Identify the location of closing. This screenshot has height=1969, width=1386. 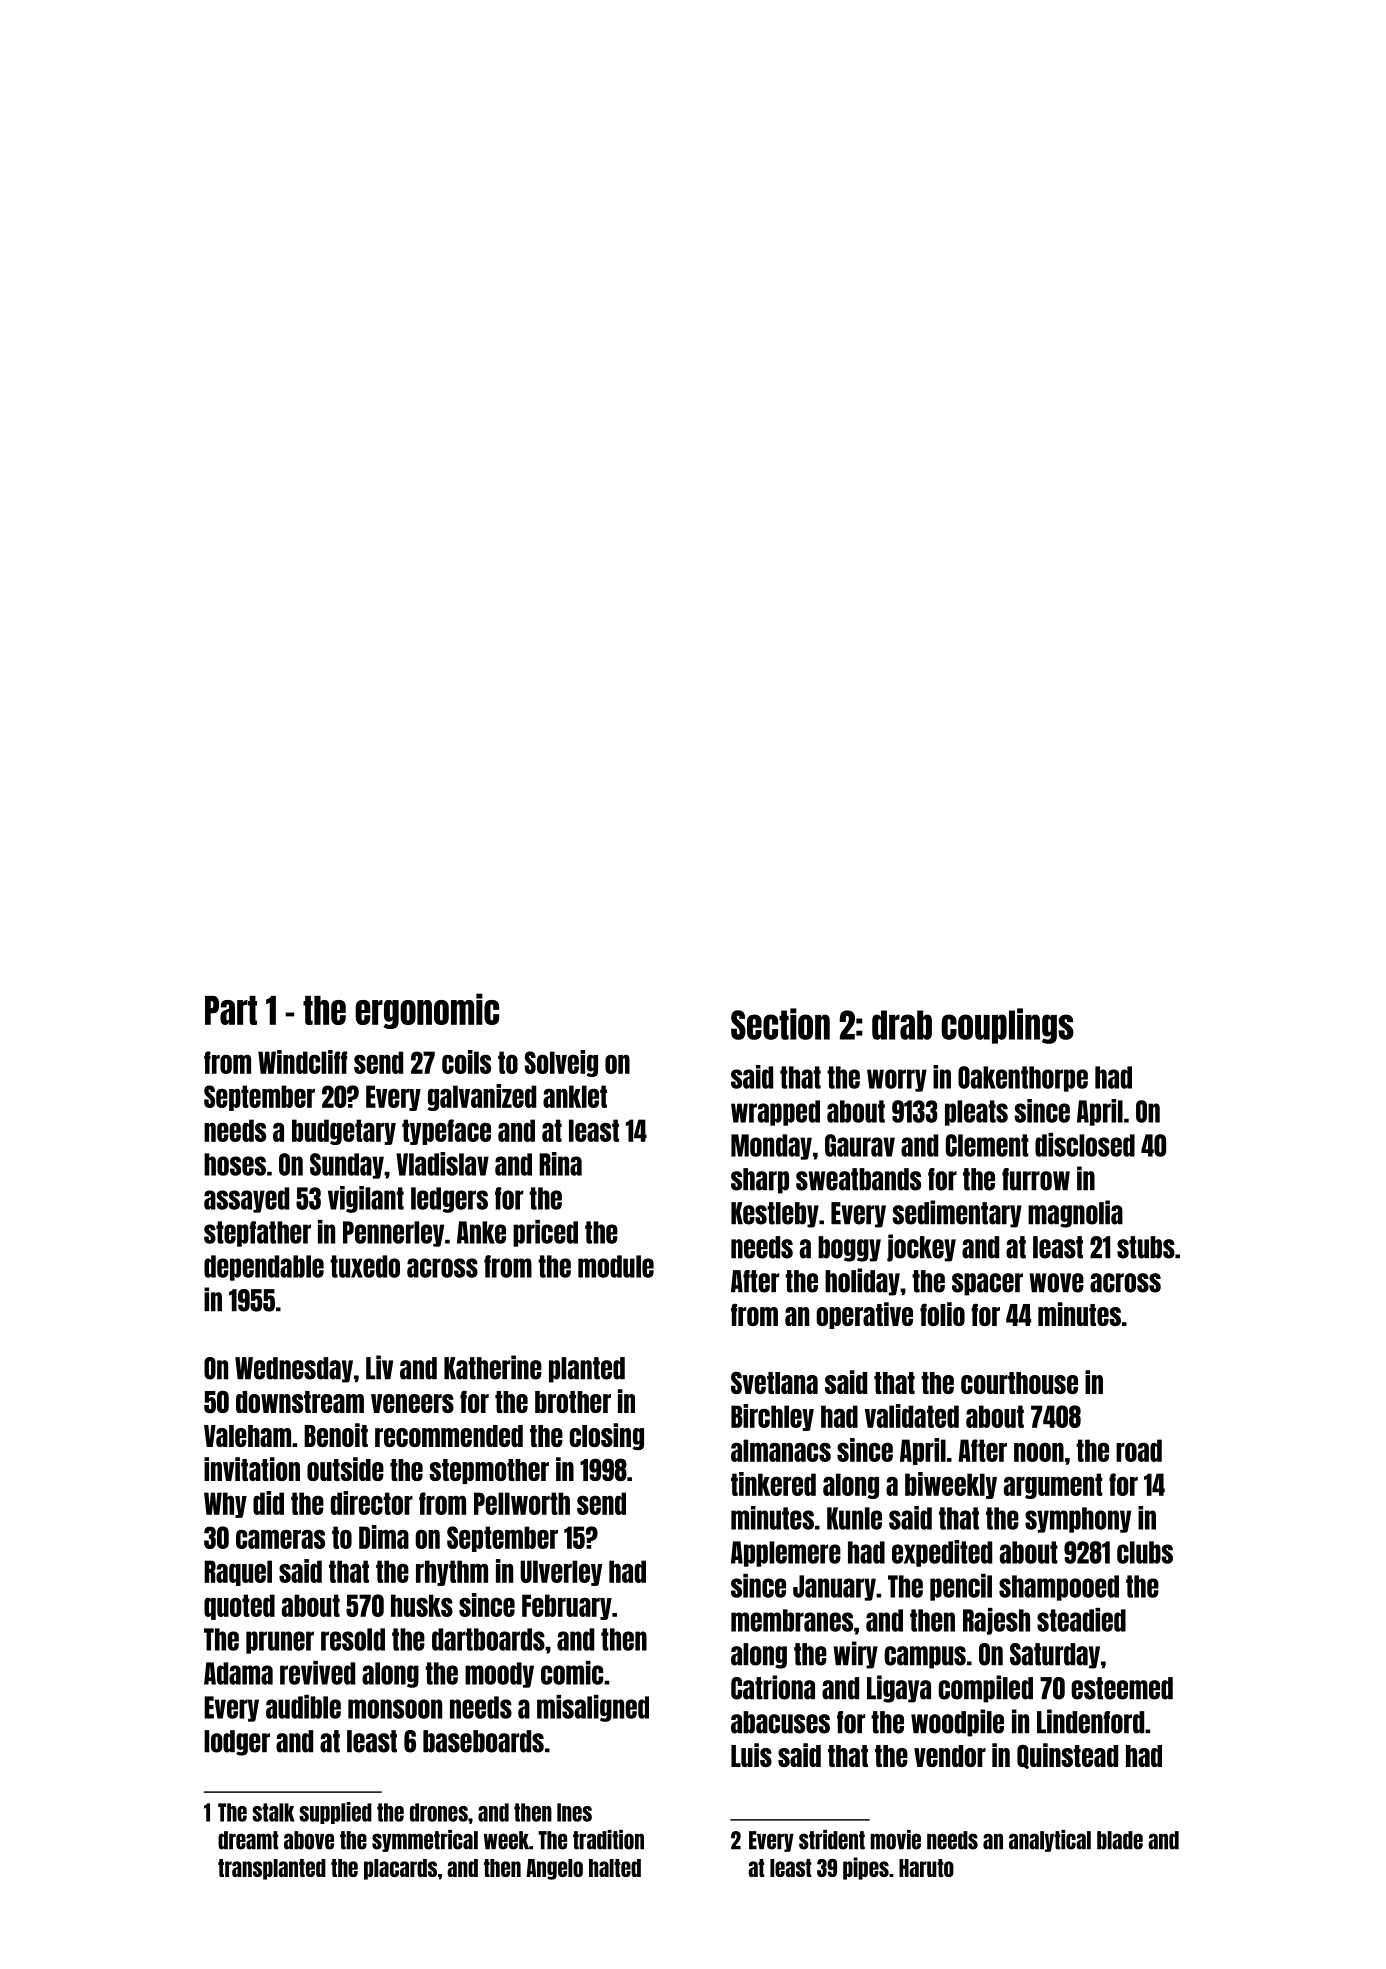
(606, 1437).
